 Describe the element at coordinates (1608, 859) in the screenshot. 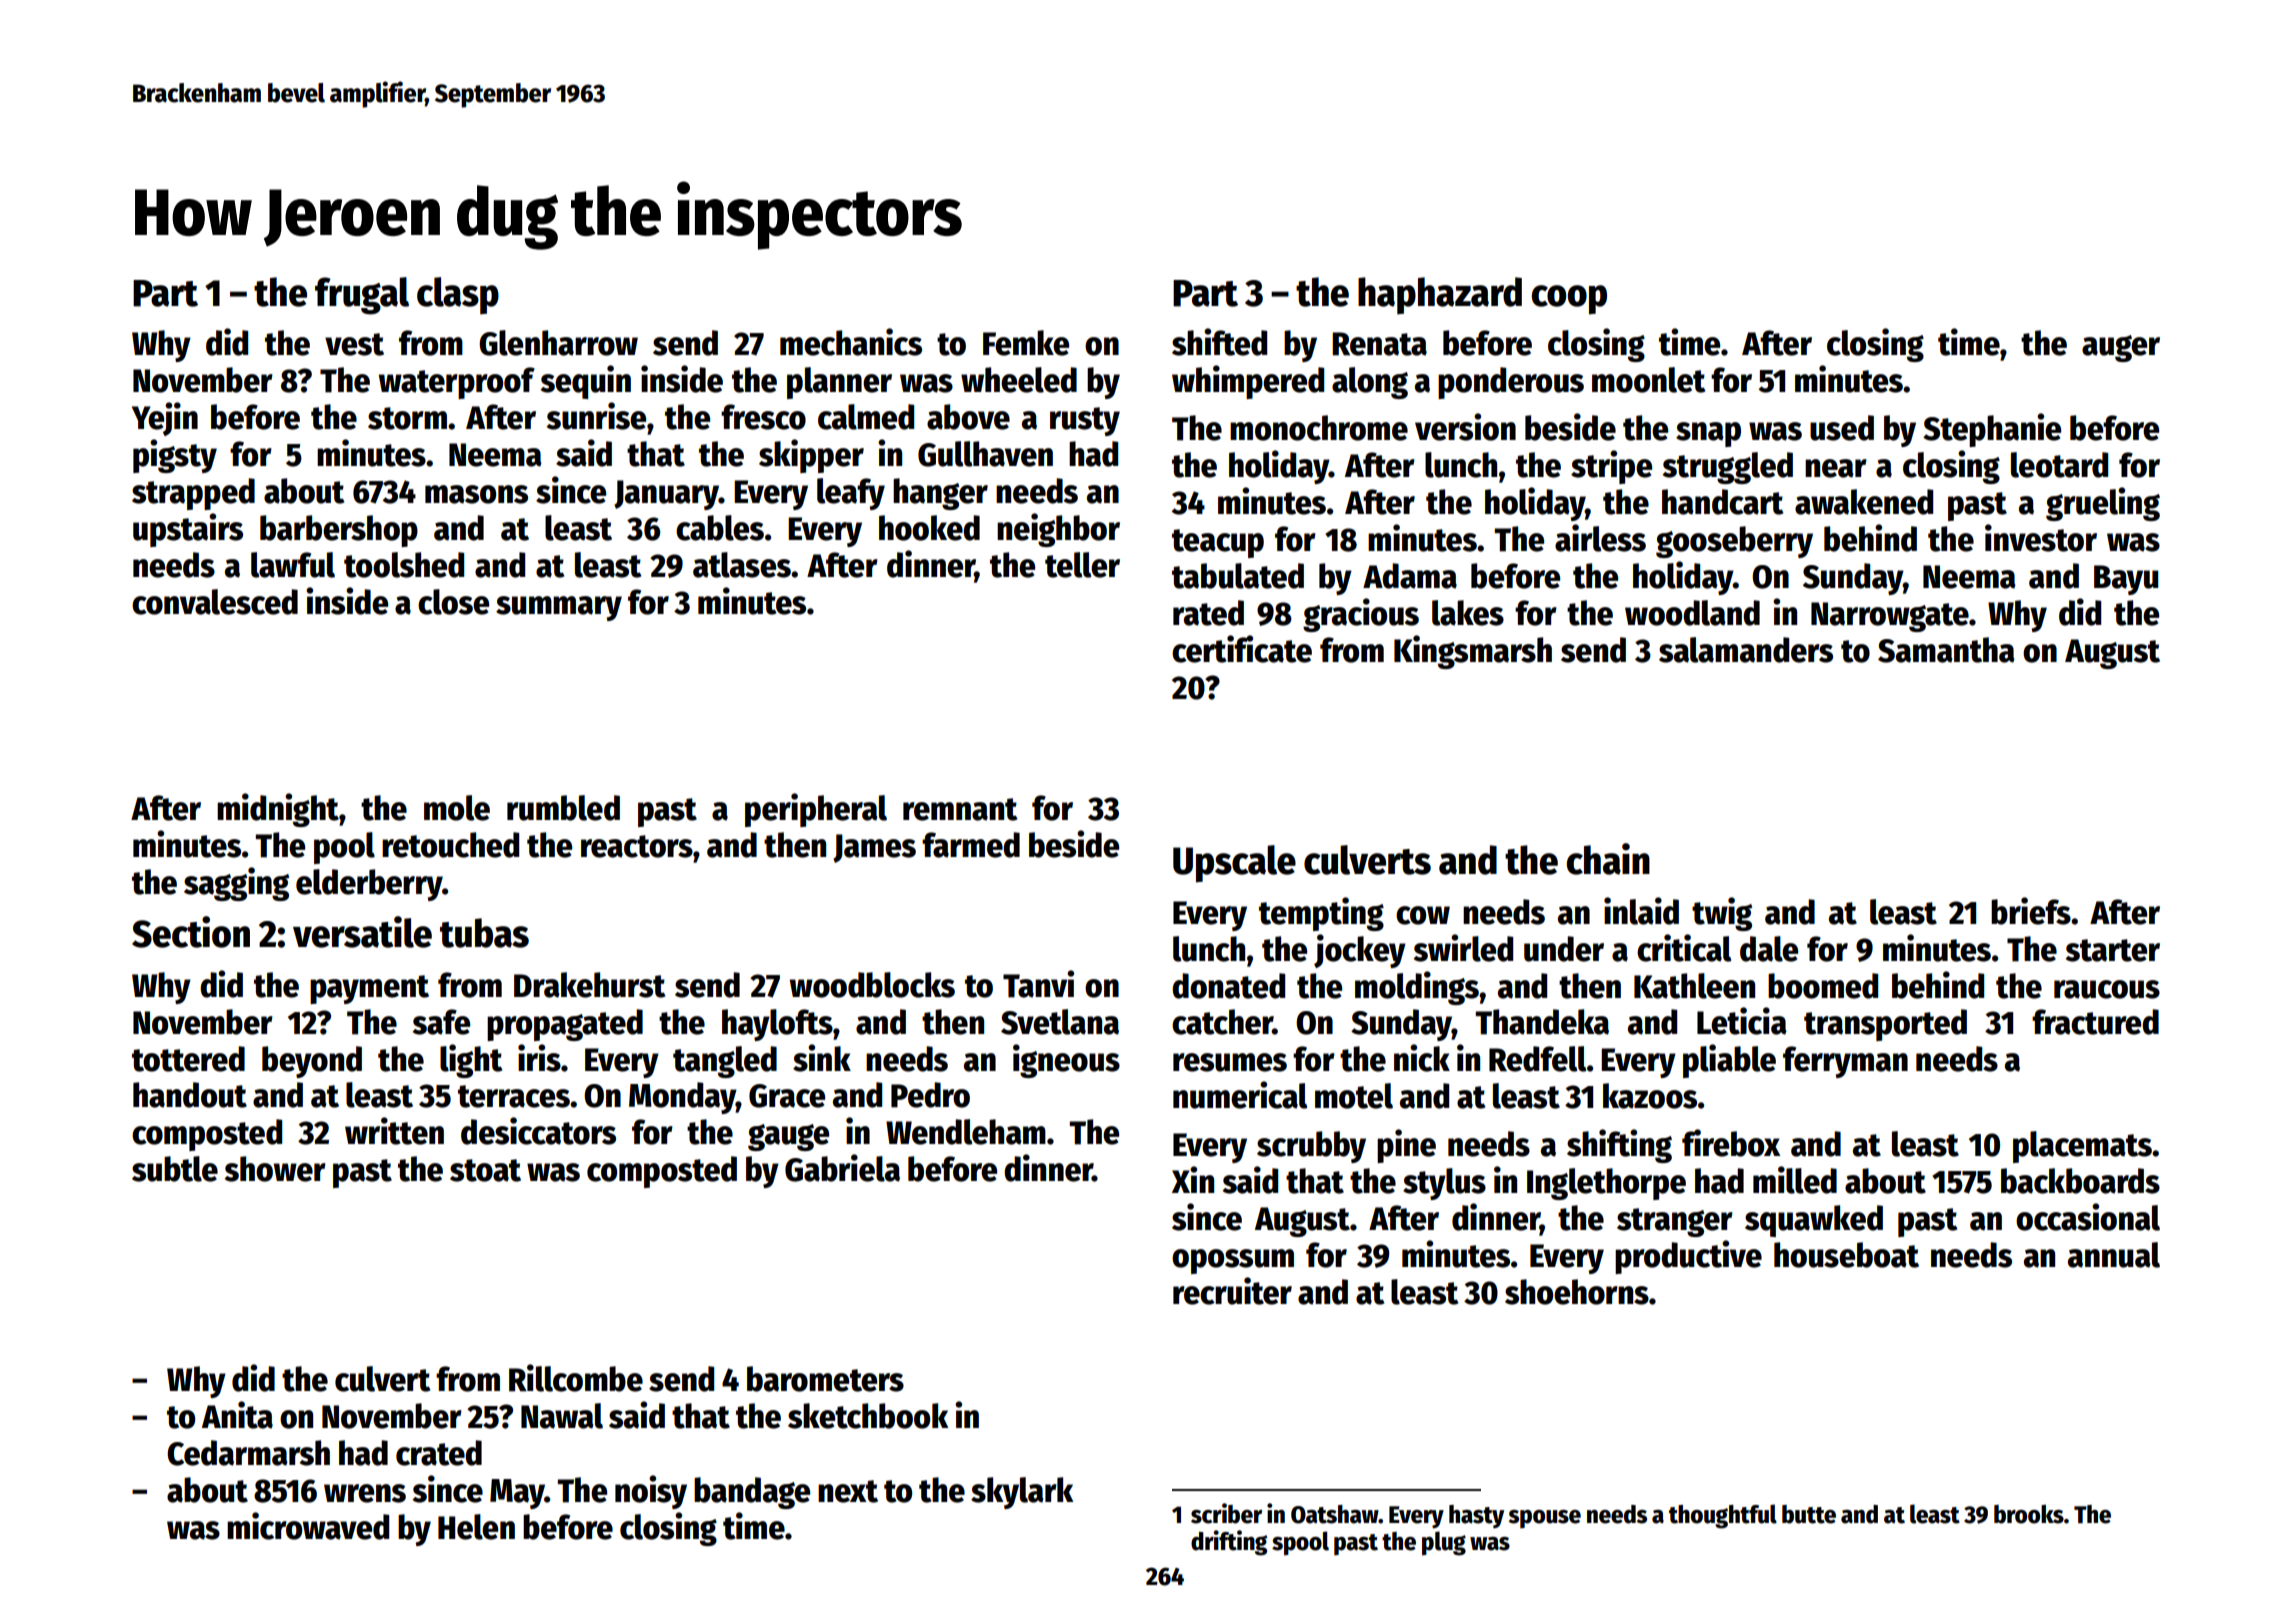

I see `chain` at that location.
